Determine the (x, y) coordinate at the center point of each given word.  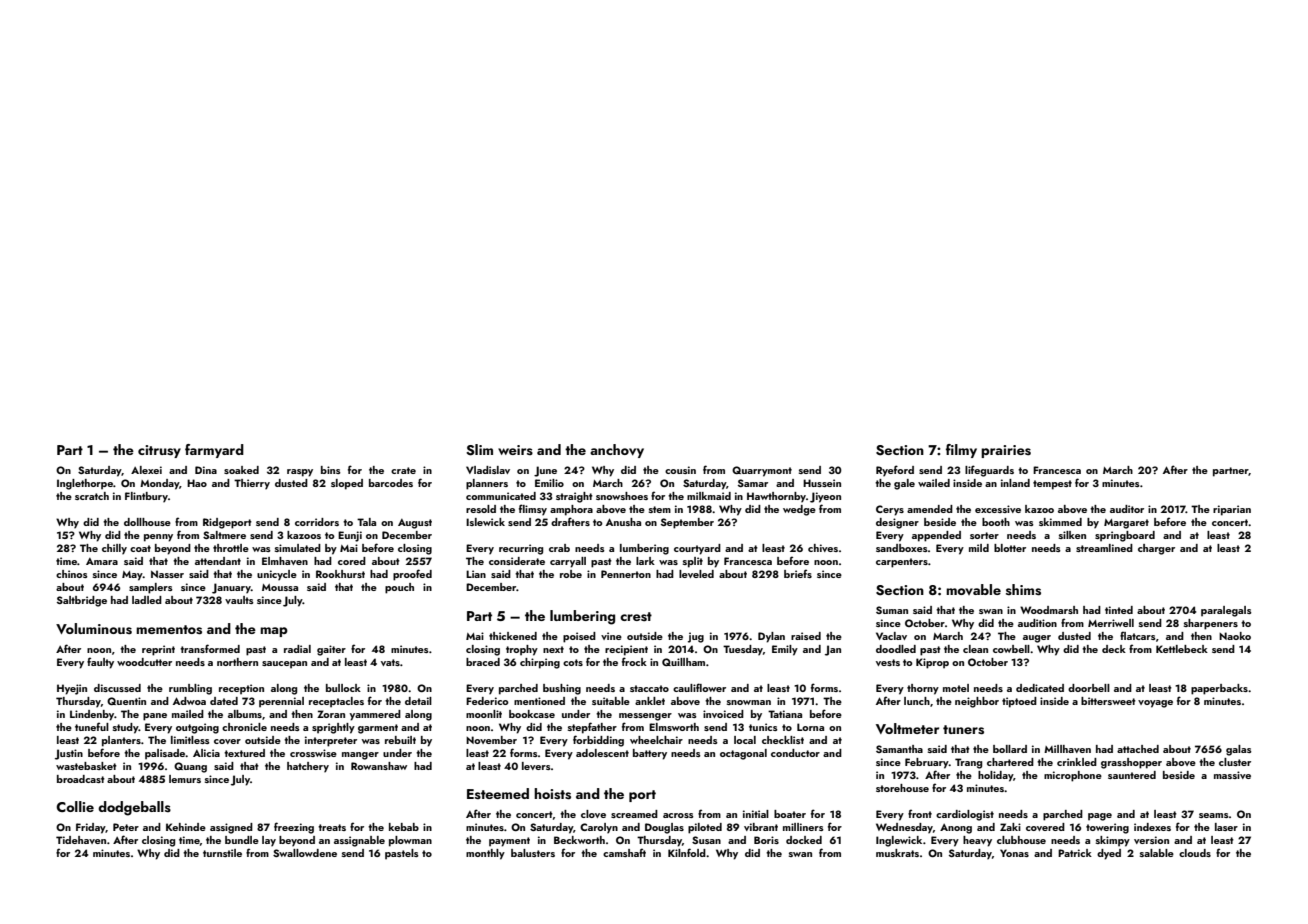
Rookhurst (340, 574)
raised (806, 636)
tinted (1119, 610)
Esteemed (498, 793)
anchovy (617, 451)
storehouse (902, 788)
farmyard (214, 451)
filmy (961, 451)
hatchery (308, 767)
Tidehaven (81, 840)
